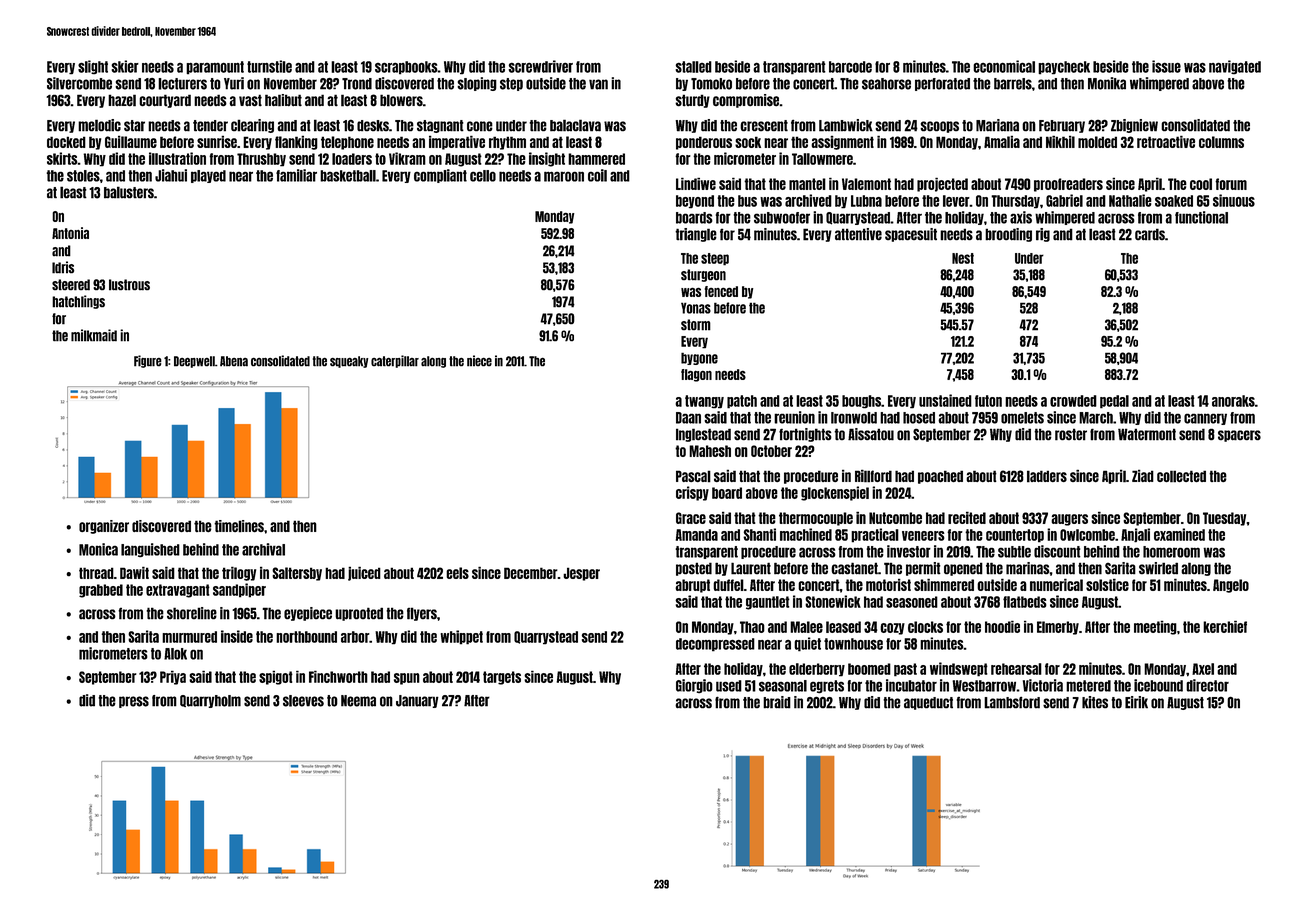 The width and height of the page is (1308, 924). Describe the element at coordinates (692, 493) in the page. I see `crispy` at that location.
